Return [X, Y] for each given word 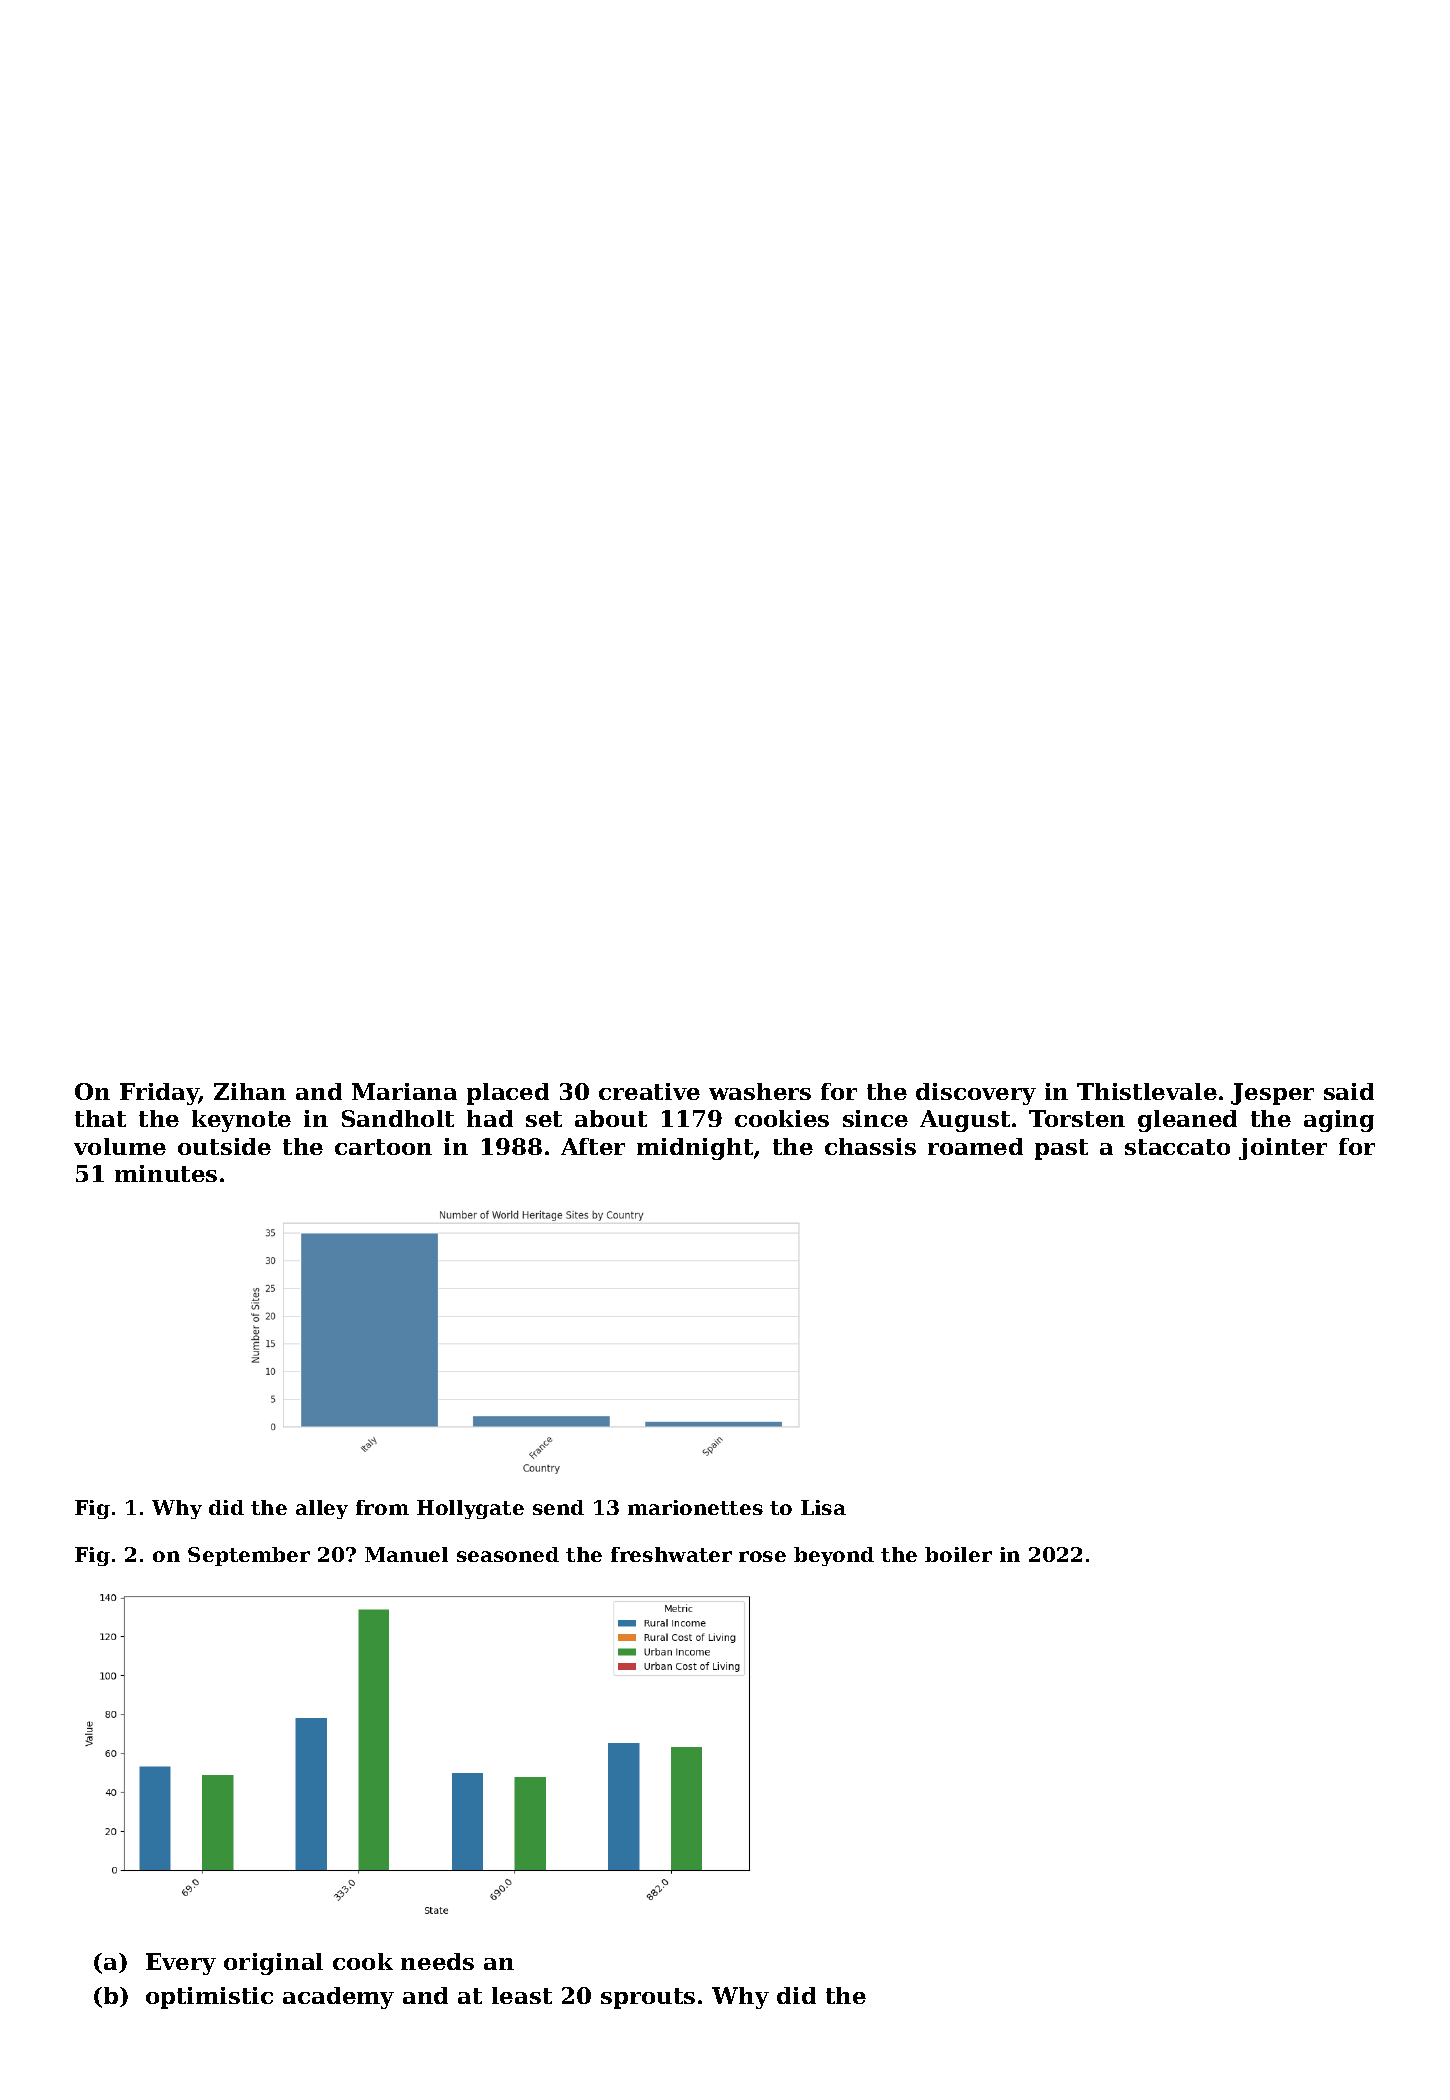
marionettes [695, 1507]
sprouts [648, 1998]
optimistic [209, 1998]
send [558, 1507]
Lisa [823, 1507]
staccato [1177, 1147]
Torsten [1077, 1118]
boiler [958, 1554]
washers [760, 1091]
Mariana [404, 1091]
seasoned [508, 1554]
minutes [166, 1173]
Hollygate [470, 1509]
